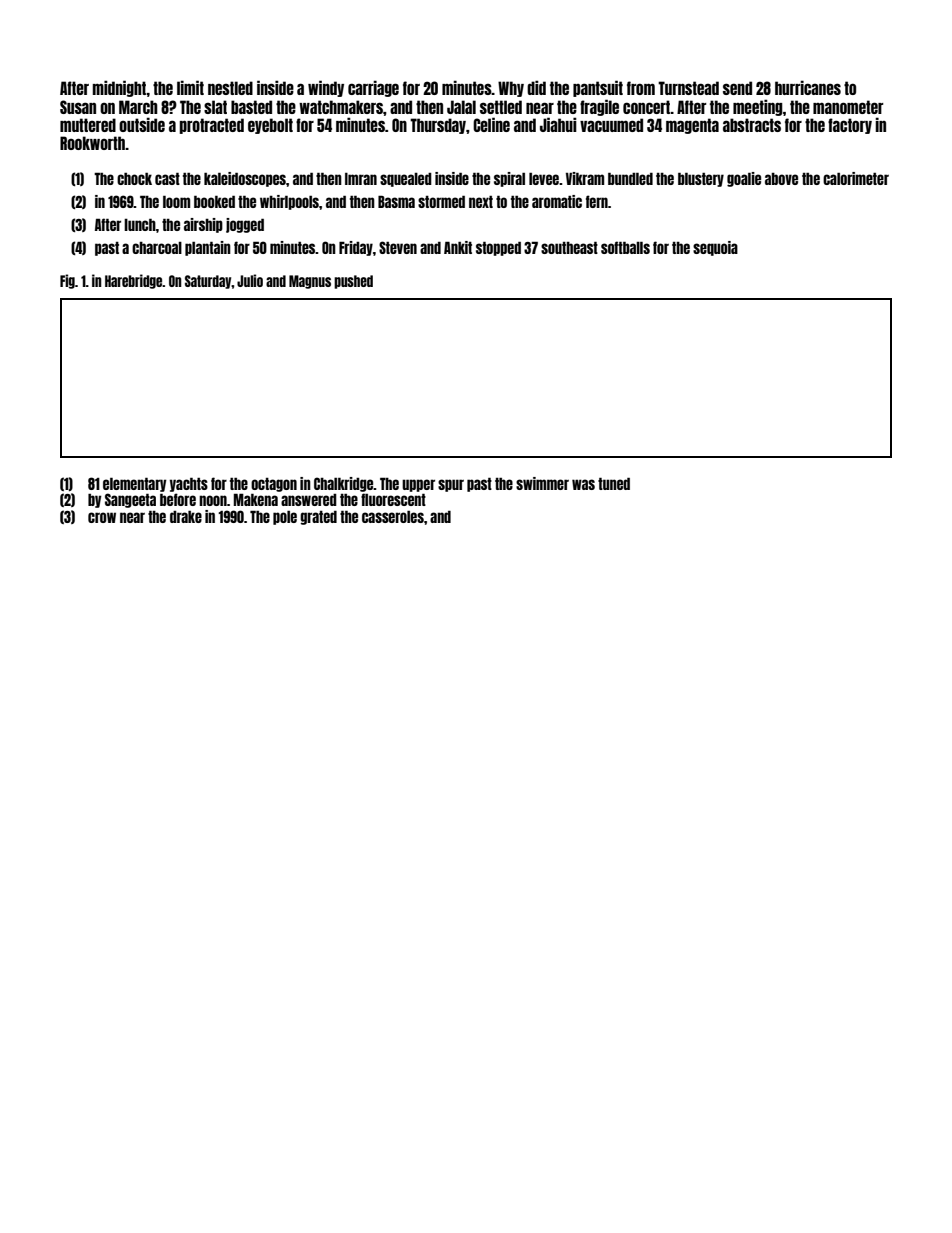 Image resolution: width=952 pixels, height=1233 pixels. Describe the element at coordinates (715, 248) in the screenshot. I see `sequoia` at that location.
